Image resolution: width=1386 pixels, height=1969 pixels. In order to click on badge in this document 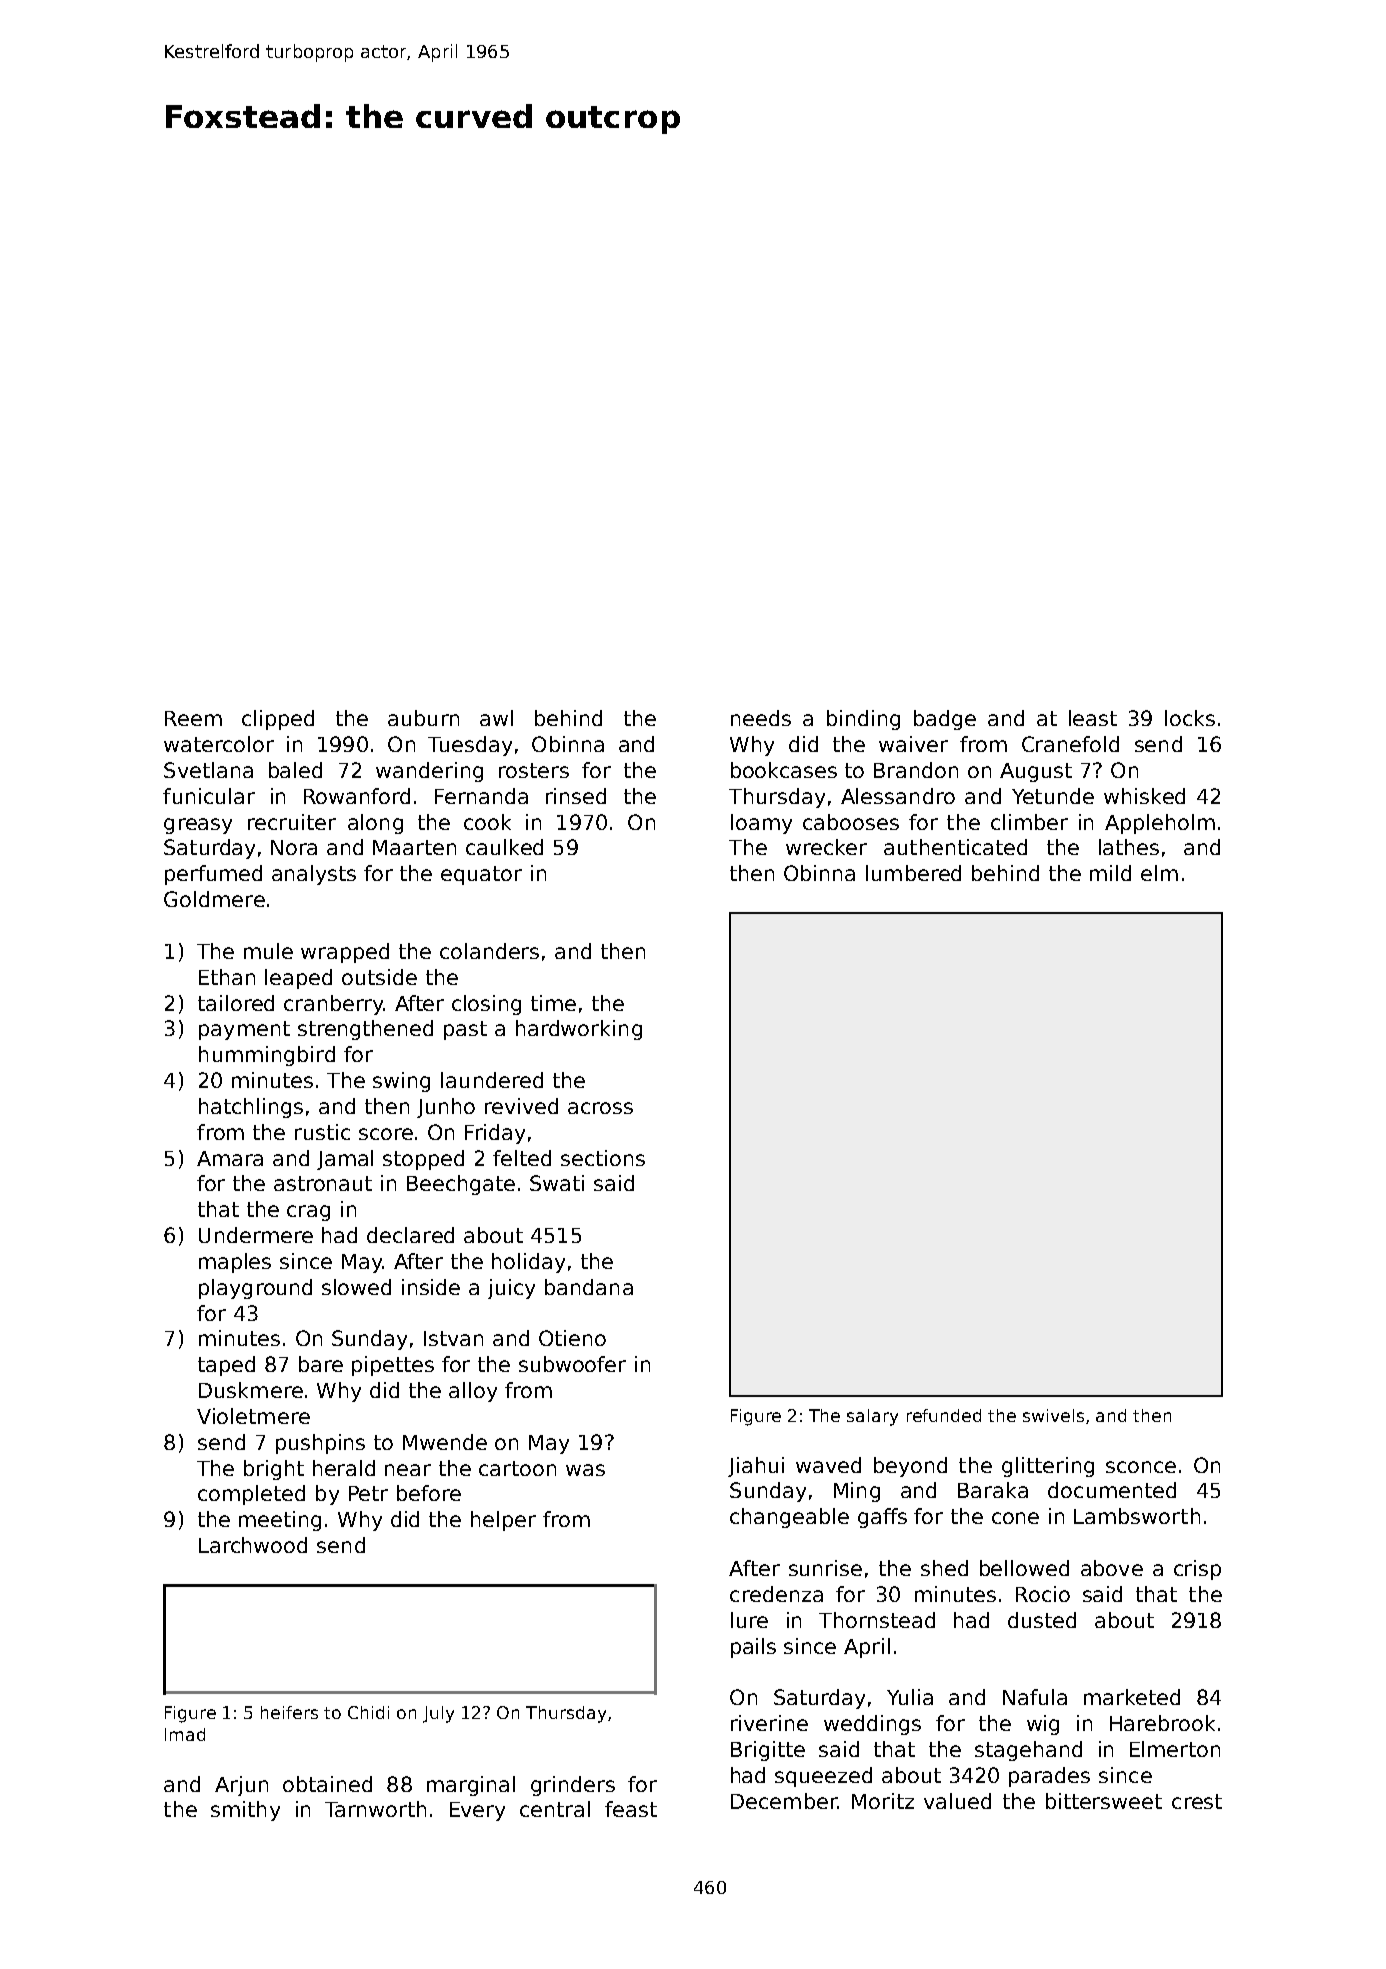, I will do `click(945, 720)`.
